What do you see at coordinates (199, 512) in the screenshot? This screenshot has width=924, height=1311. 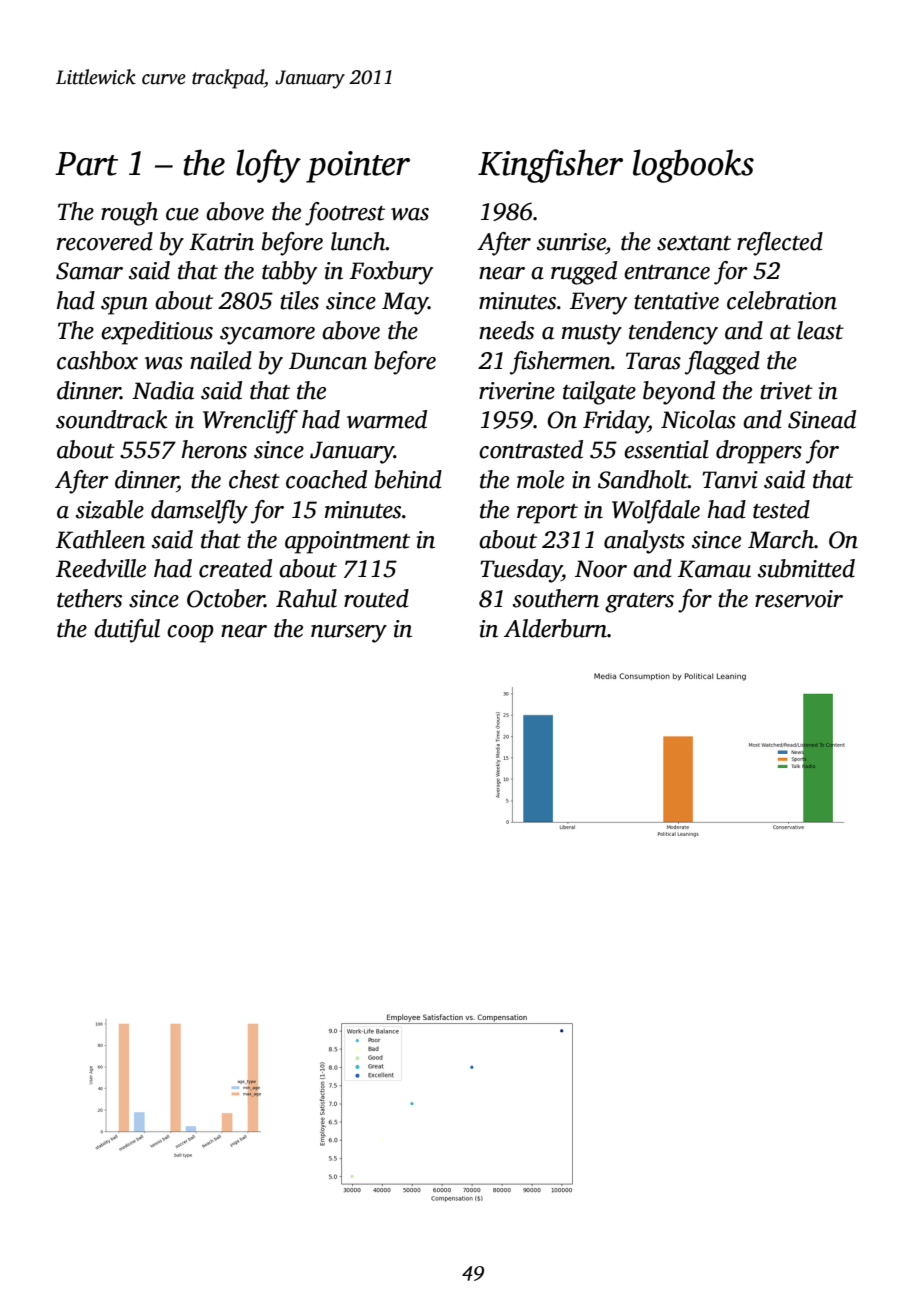 I see `damselfly` at bounding box center [199, 512].
